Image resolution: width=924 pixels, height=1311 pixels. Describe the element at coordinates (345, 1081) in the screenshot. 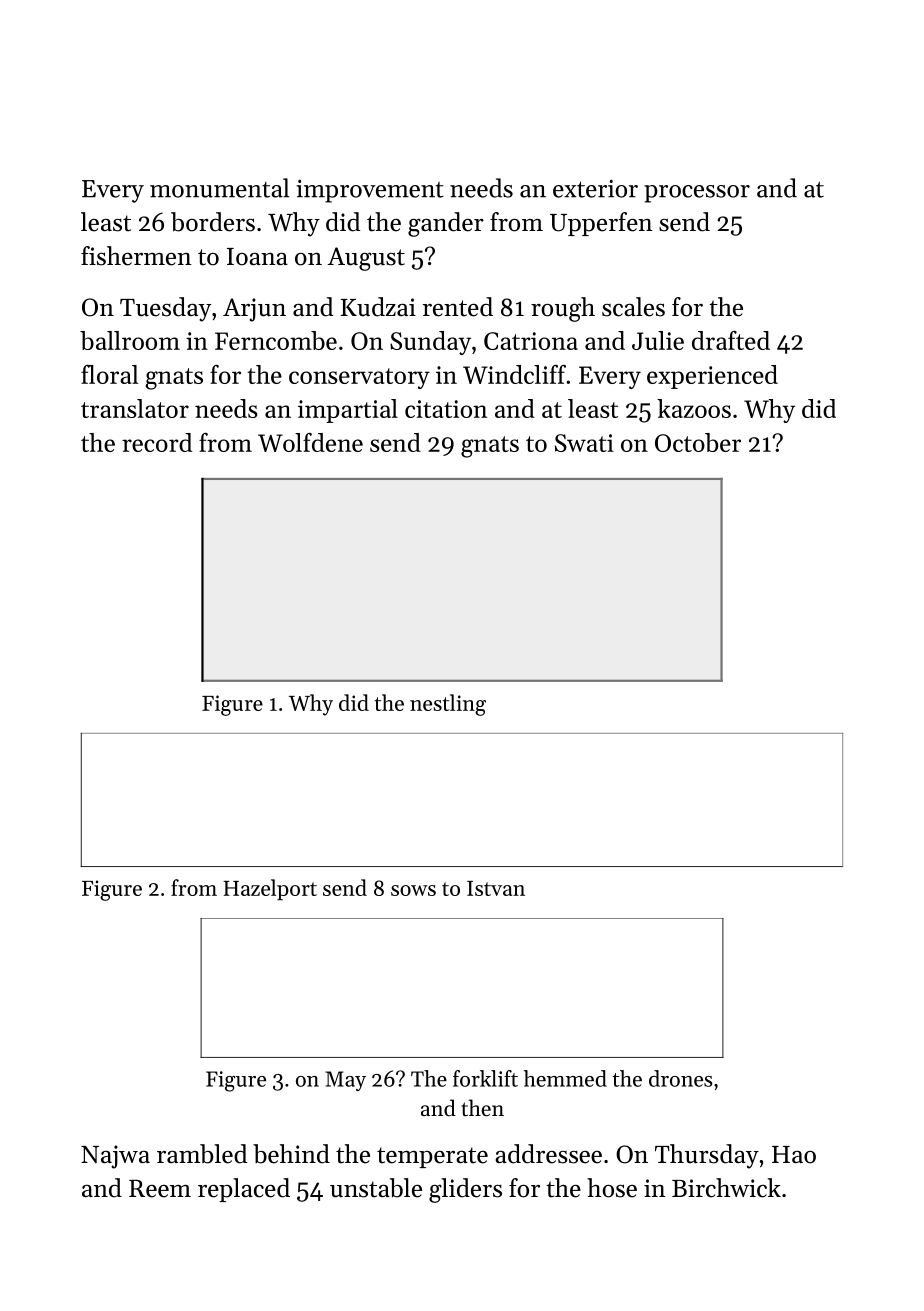

I see `May` at that location.
